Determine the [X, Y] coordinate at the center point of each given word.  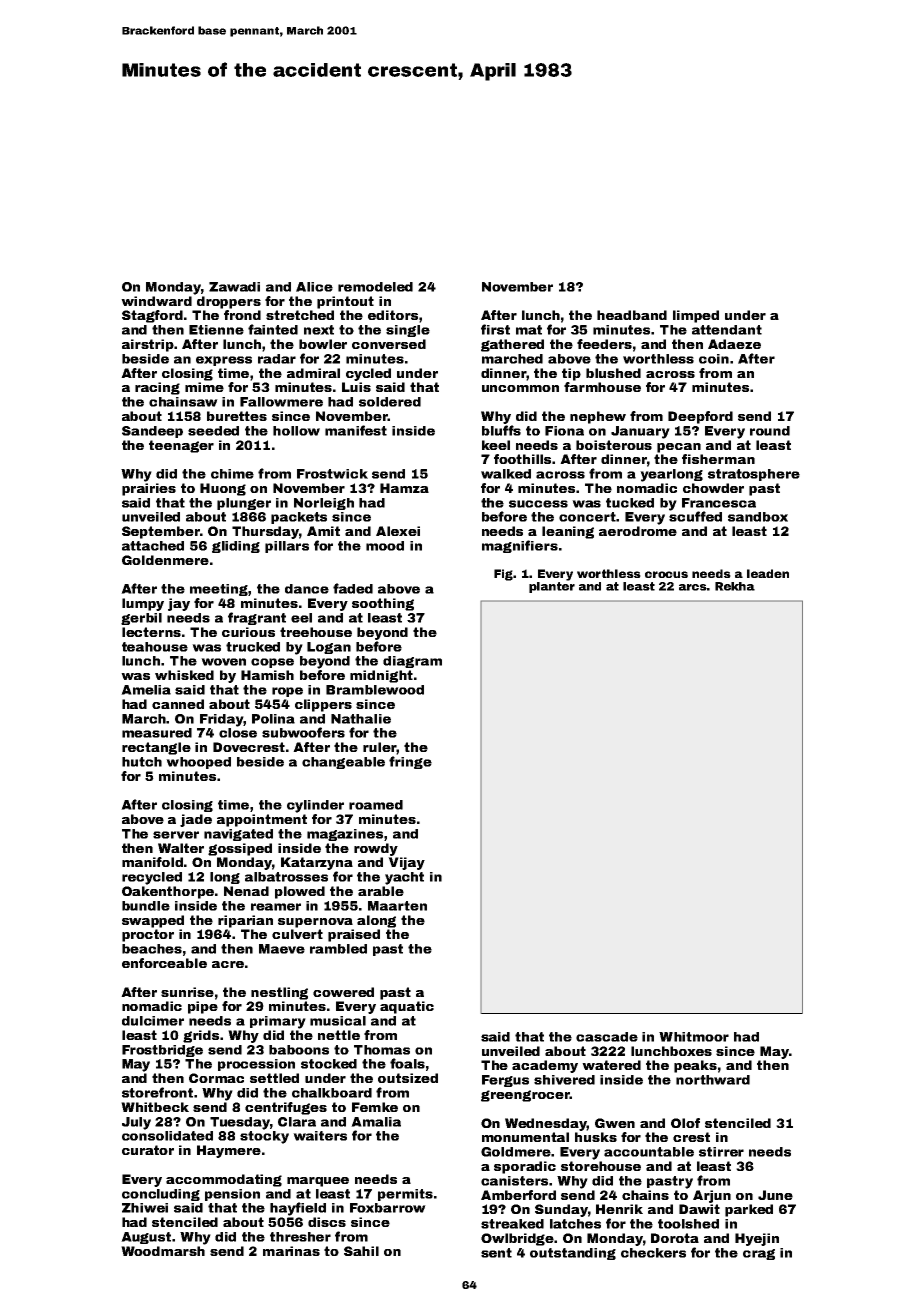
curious [248, 632]
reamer [276, 907]
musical [338, 1021]
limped [696, 316]
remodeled [375, 287]
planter [552, 587]
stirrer [721, 1152]
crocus [666, 574]
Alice [314, 287]
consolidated [167, 1136]
